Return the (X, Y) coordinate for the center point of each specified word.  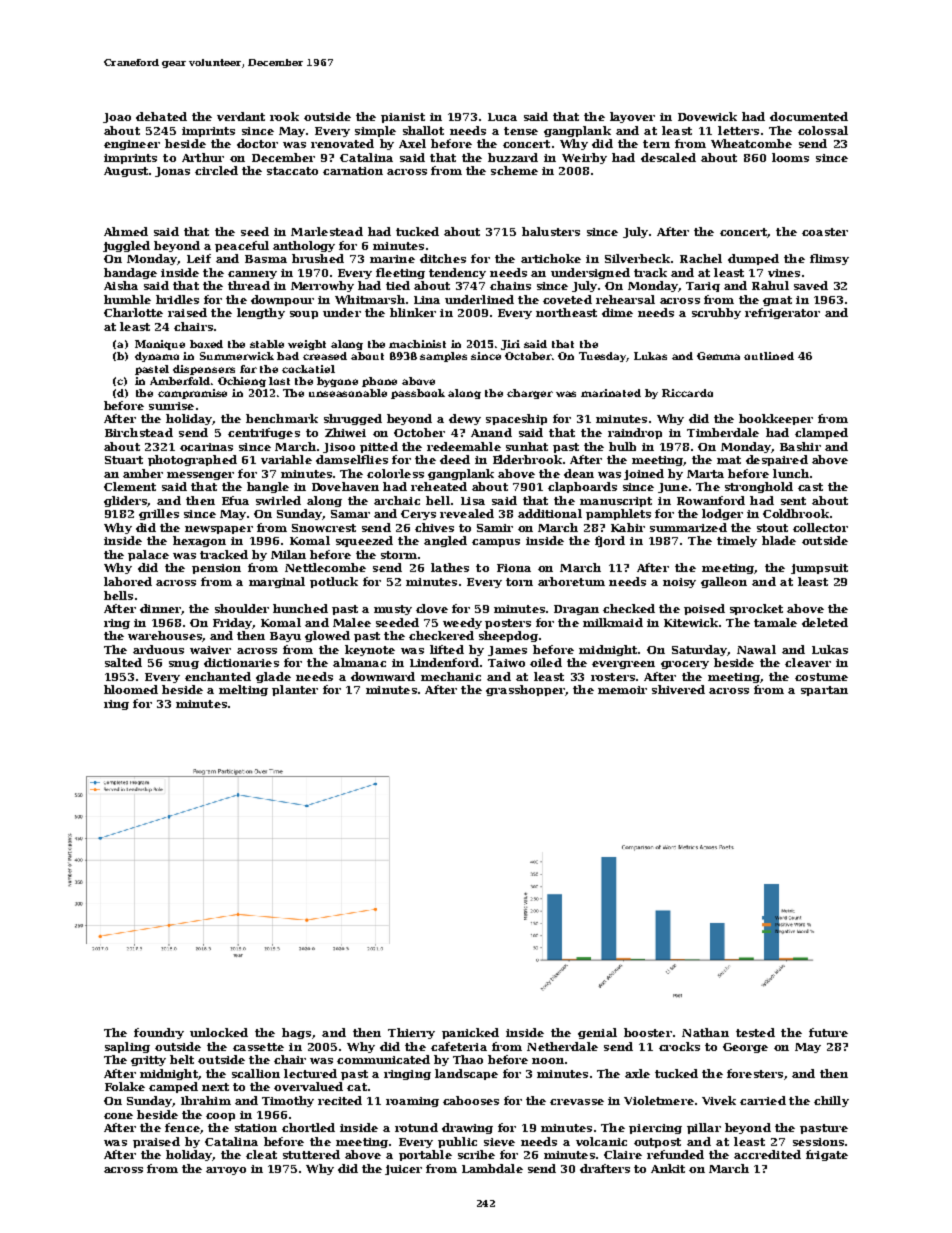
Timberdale (723, 432)
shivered (678, 689)
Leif (199, 258)
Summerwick (237, 356)
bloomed (131, 689)
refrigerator (782, 313)
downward (383, 676)
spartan (824, 691)
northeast (566, 312)
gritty (148, 1061)
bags (296, 1033)
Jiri (510, 345)
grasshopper (525, 690)
